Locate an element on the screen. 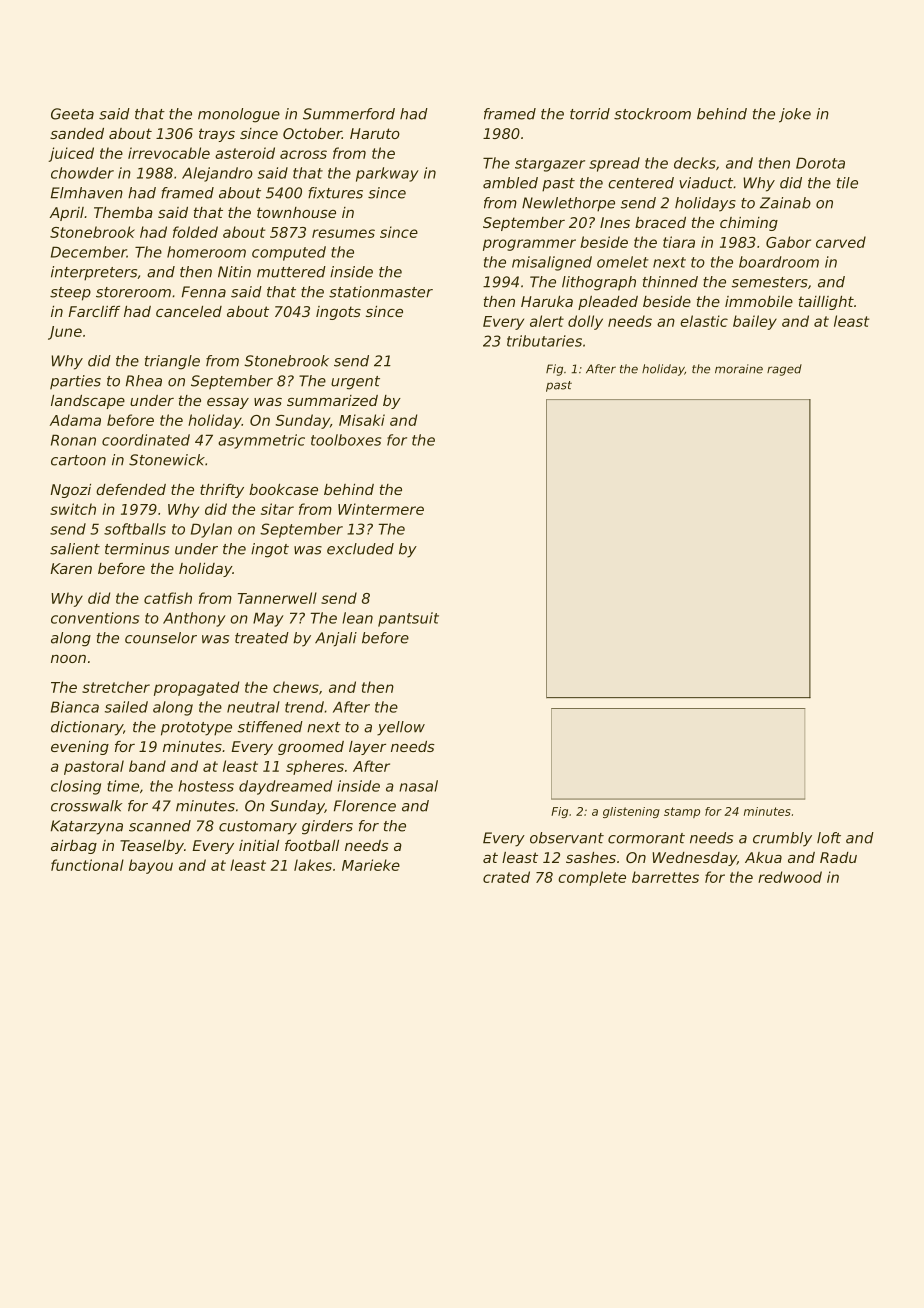 This screenshot has width=924, height=1308. monologue is located at coordinates (239, 115).
